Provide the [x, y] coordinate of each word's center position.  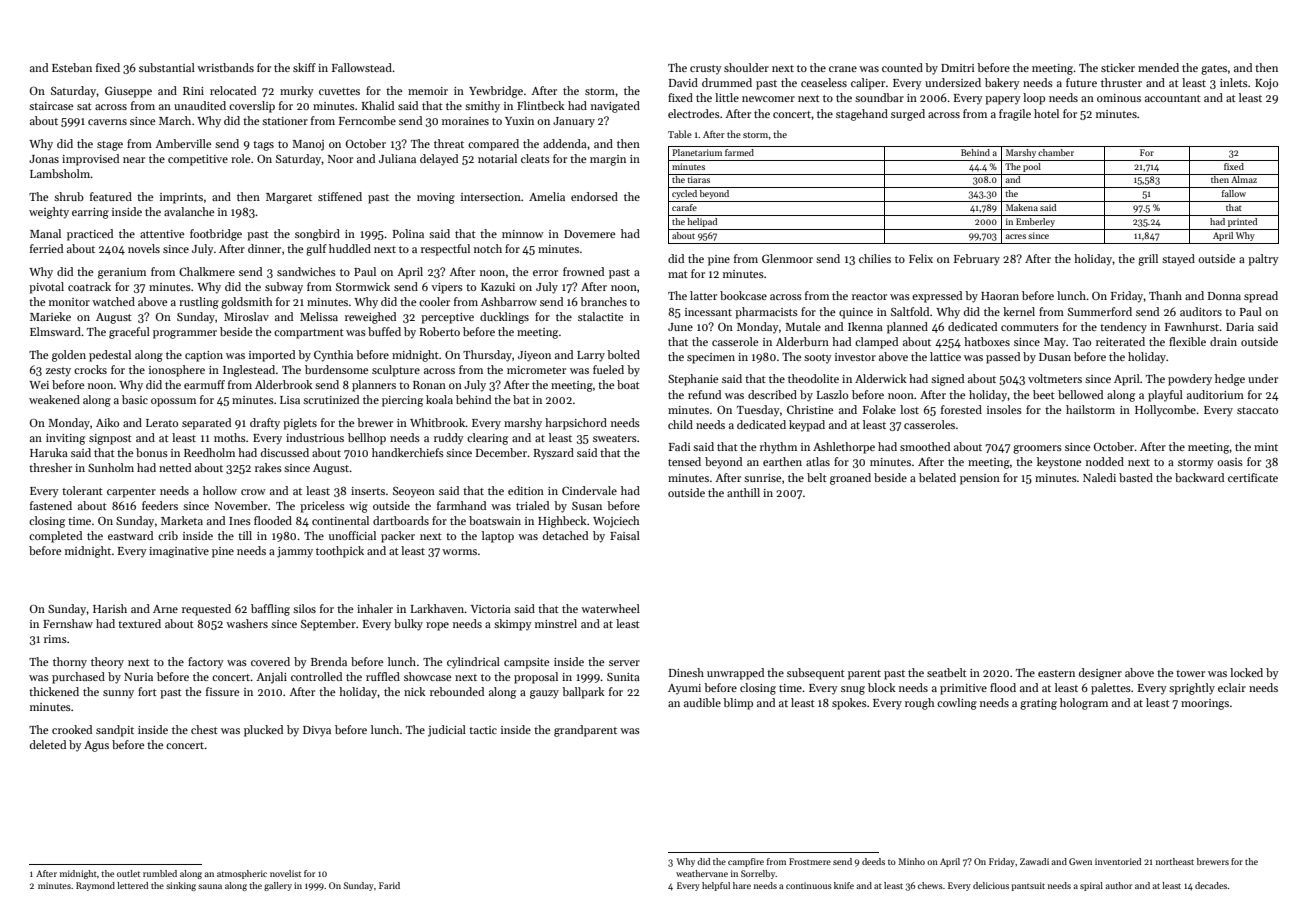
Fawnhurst [1192, 326]
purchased [78, 678]
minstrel [556, 623]
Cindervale [589, 490]
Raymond [95, 886]
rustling [199, 303]
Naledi [1099, 477]
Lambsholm [60, 173]
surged [908, 115]
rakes [268, 467]
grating [1038, 704]
